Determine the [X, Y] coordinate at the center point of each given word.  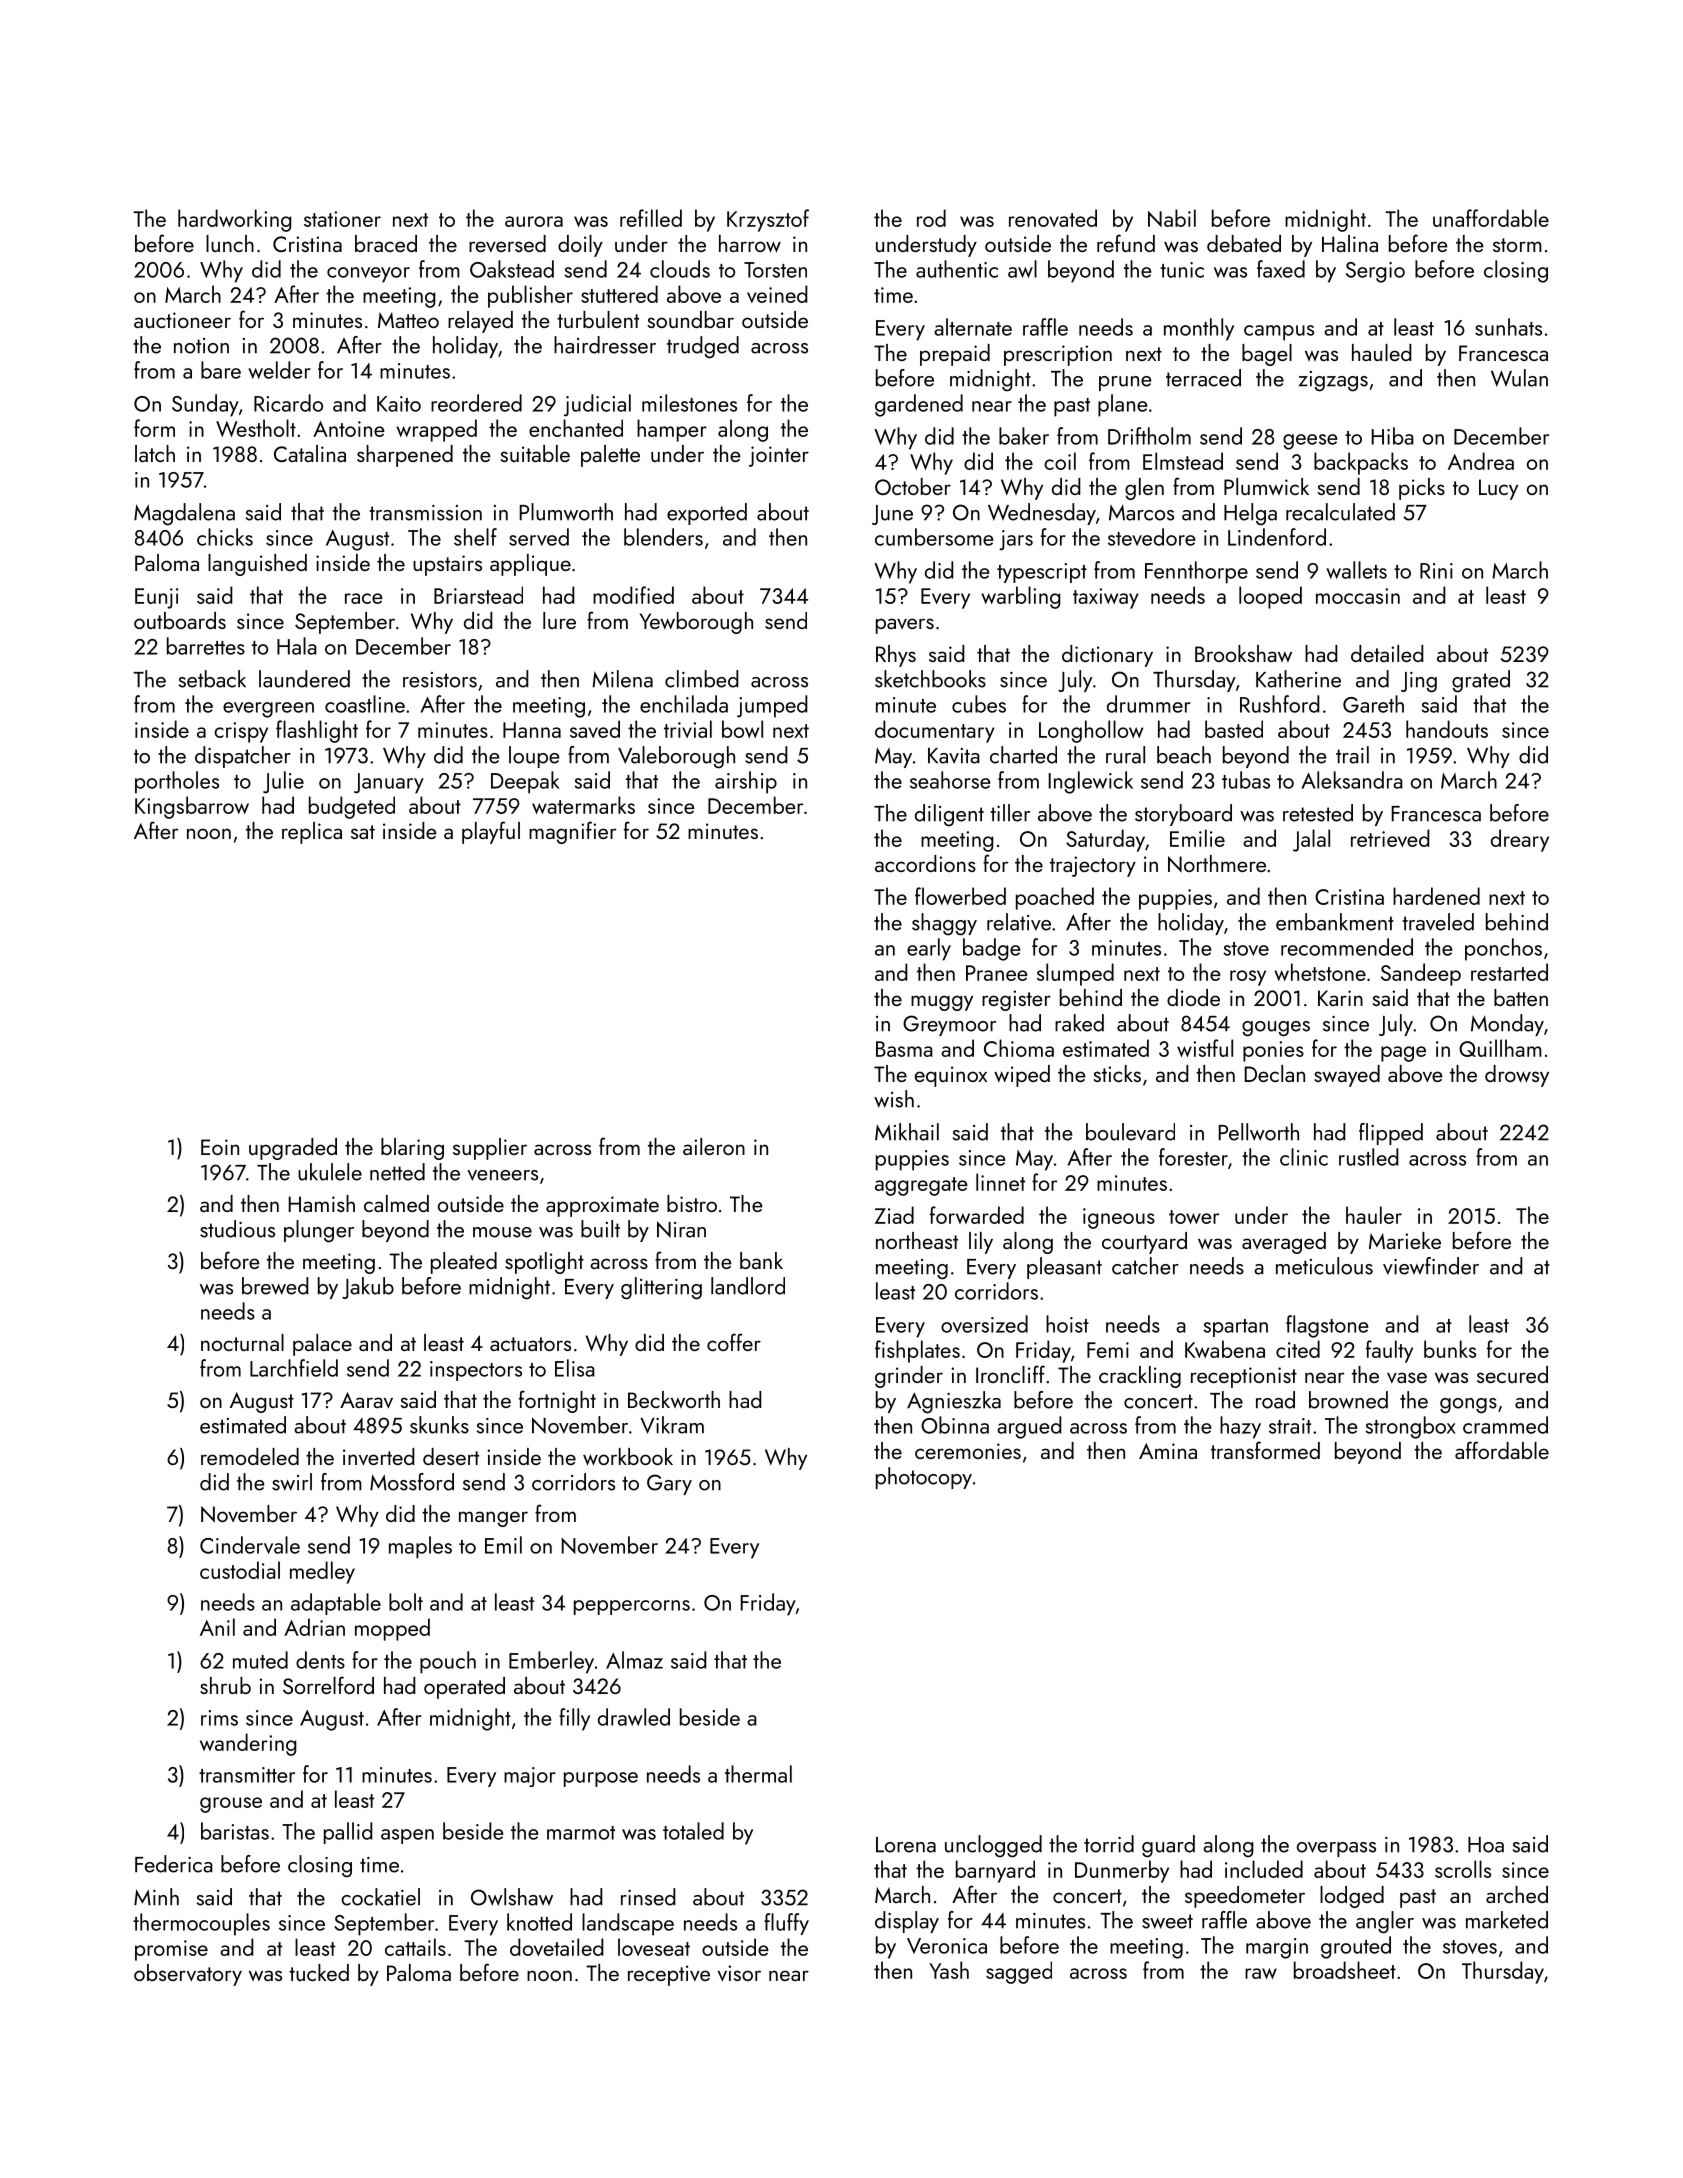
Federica [174, 1864]
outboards [180, 620]
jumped [772, 706]
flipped [1391, 1134]
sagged [1019, 1972]
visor [739, 1973]
